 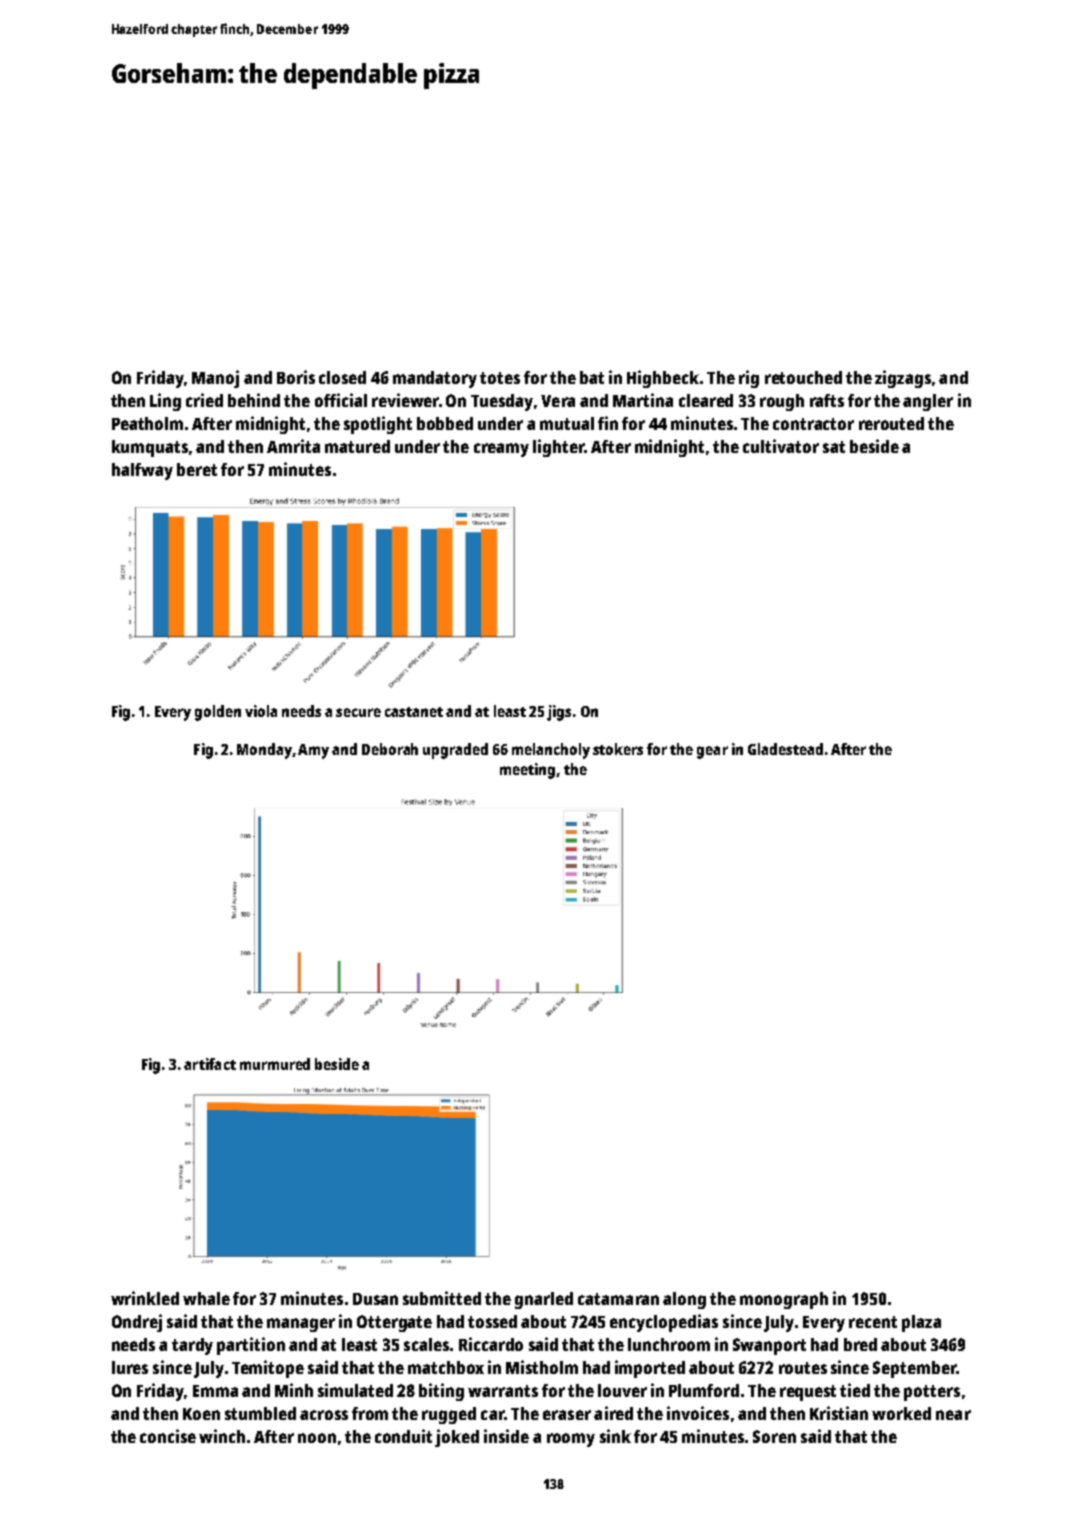 What do you see at coordinates (615, 1436) in the screenshot?
I see `sink` at bounding box center [615, 1436].
